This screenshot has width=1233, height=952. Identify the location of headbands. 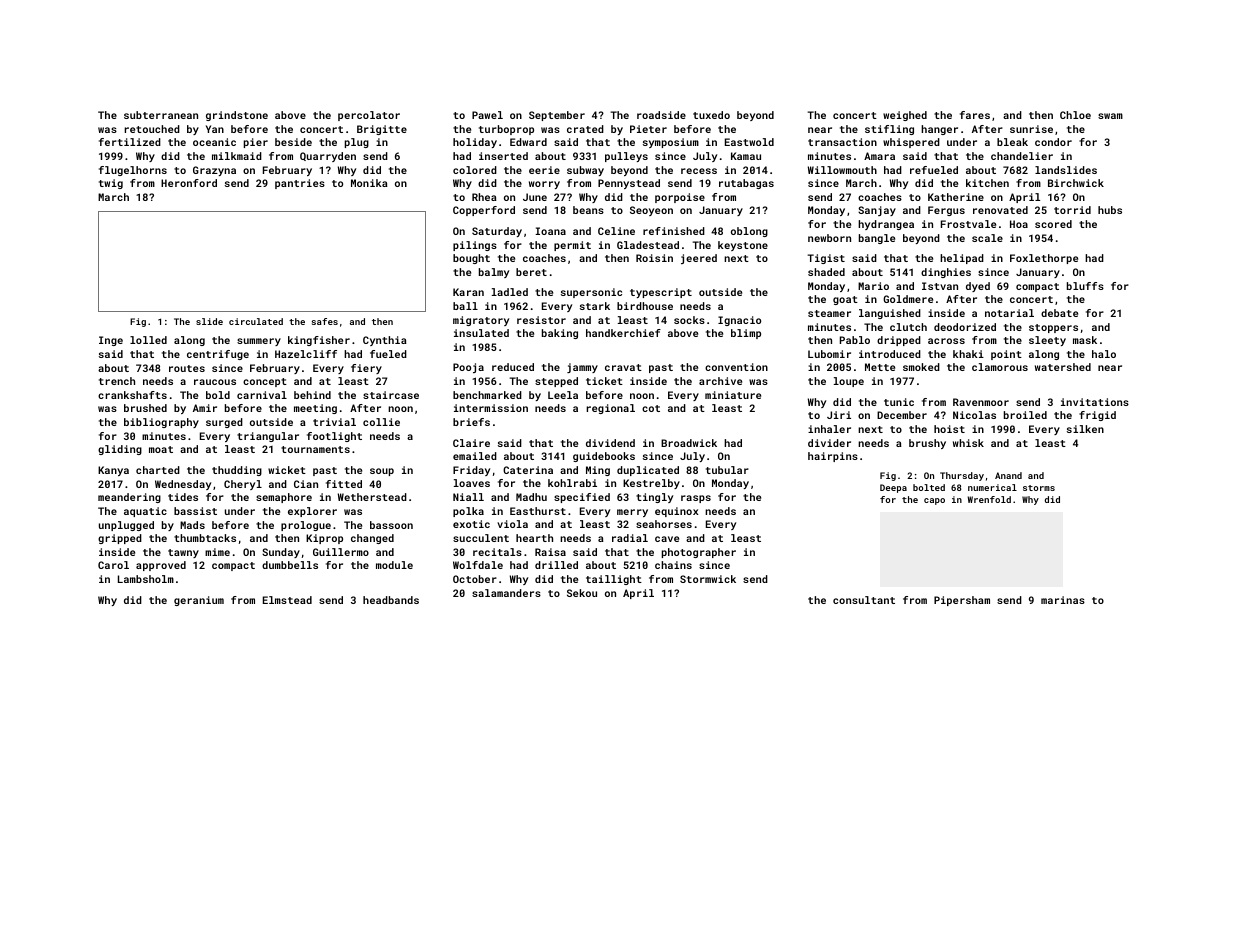
(391, 600).
